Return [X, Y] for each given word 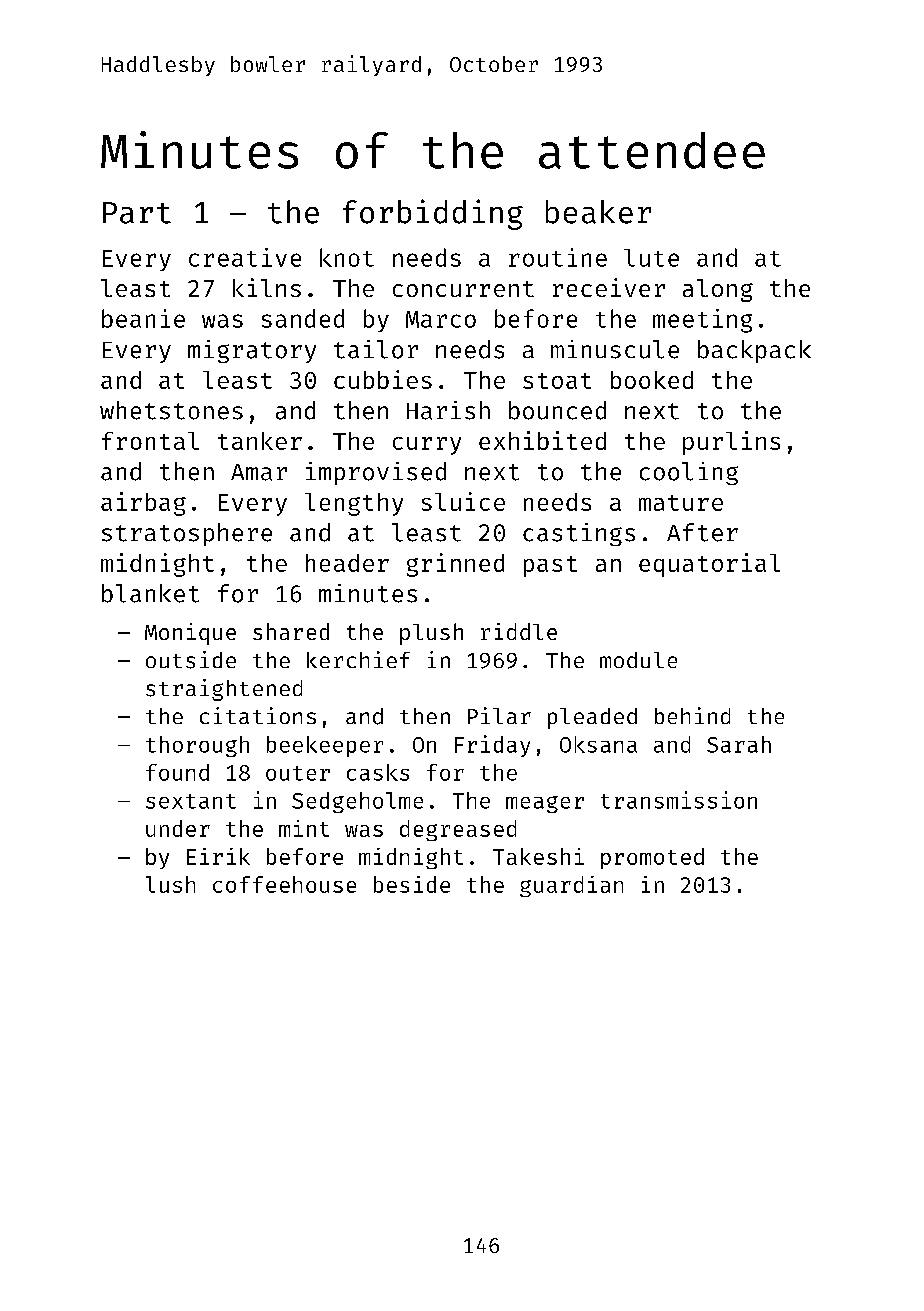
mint [304, 828]
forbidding [433, 214]
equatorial [709, 565]
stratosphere [187, 534]
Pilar [499, 715]
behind [692, 715]
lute [651, 258]
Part [137, 213]
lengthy [354, 504]
